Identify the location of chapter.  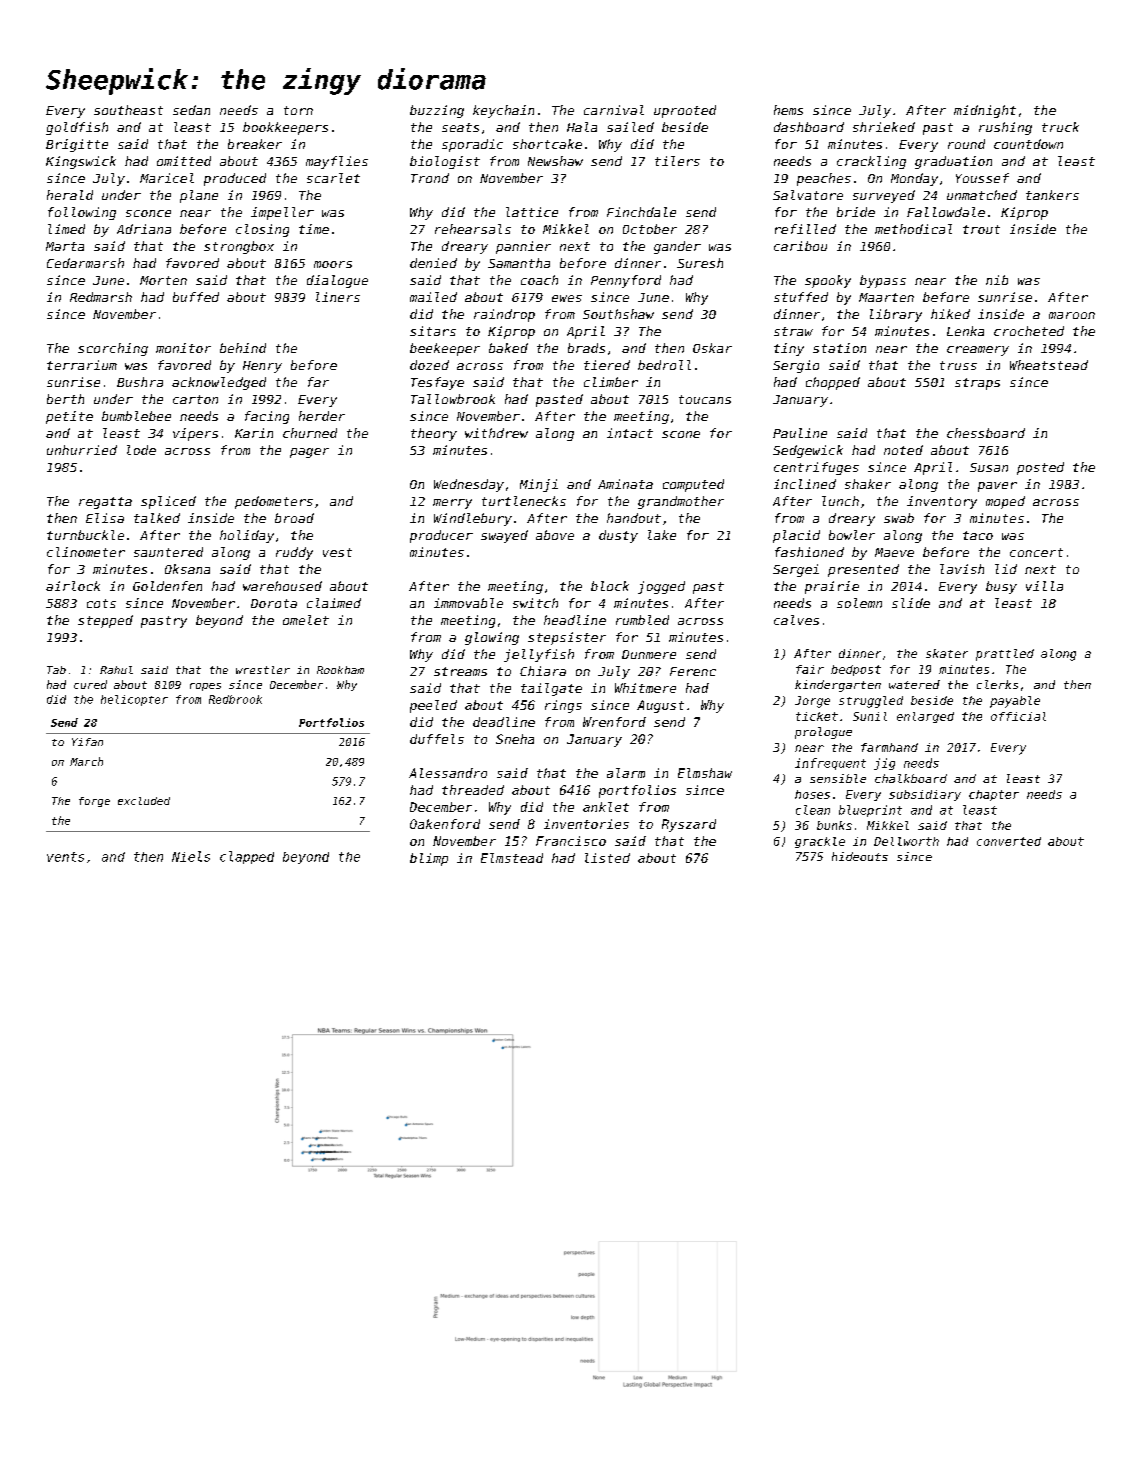
(994, 795).
